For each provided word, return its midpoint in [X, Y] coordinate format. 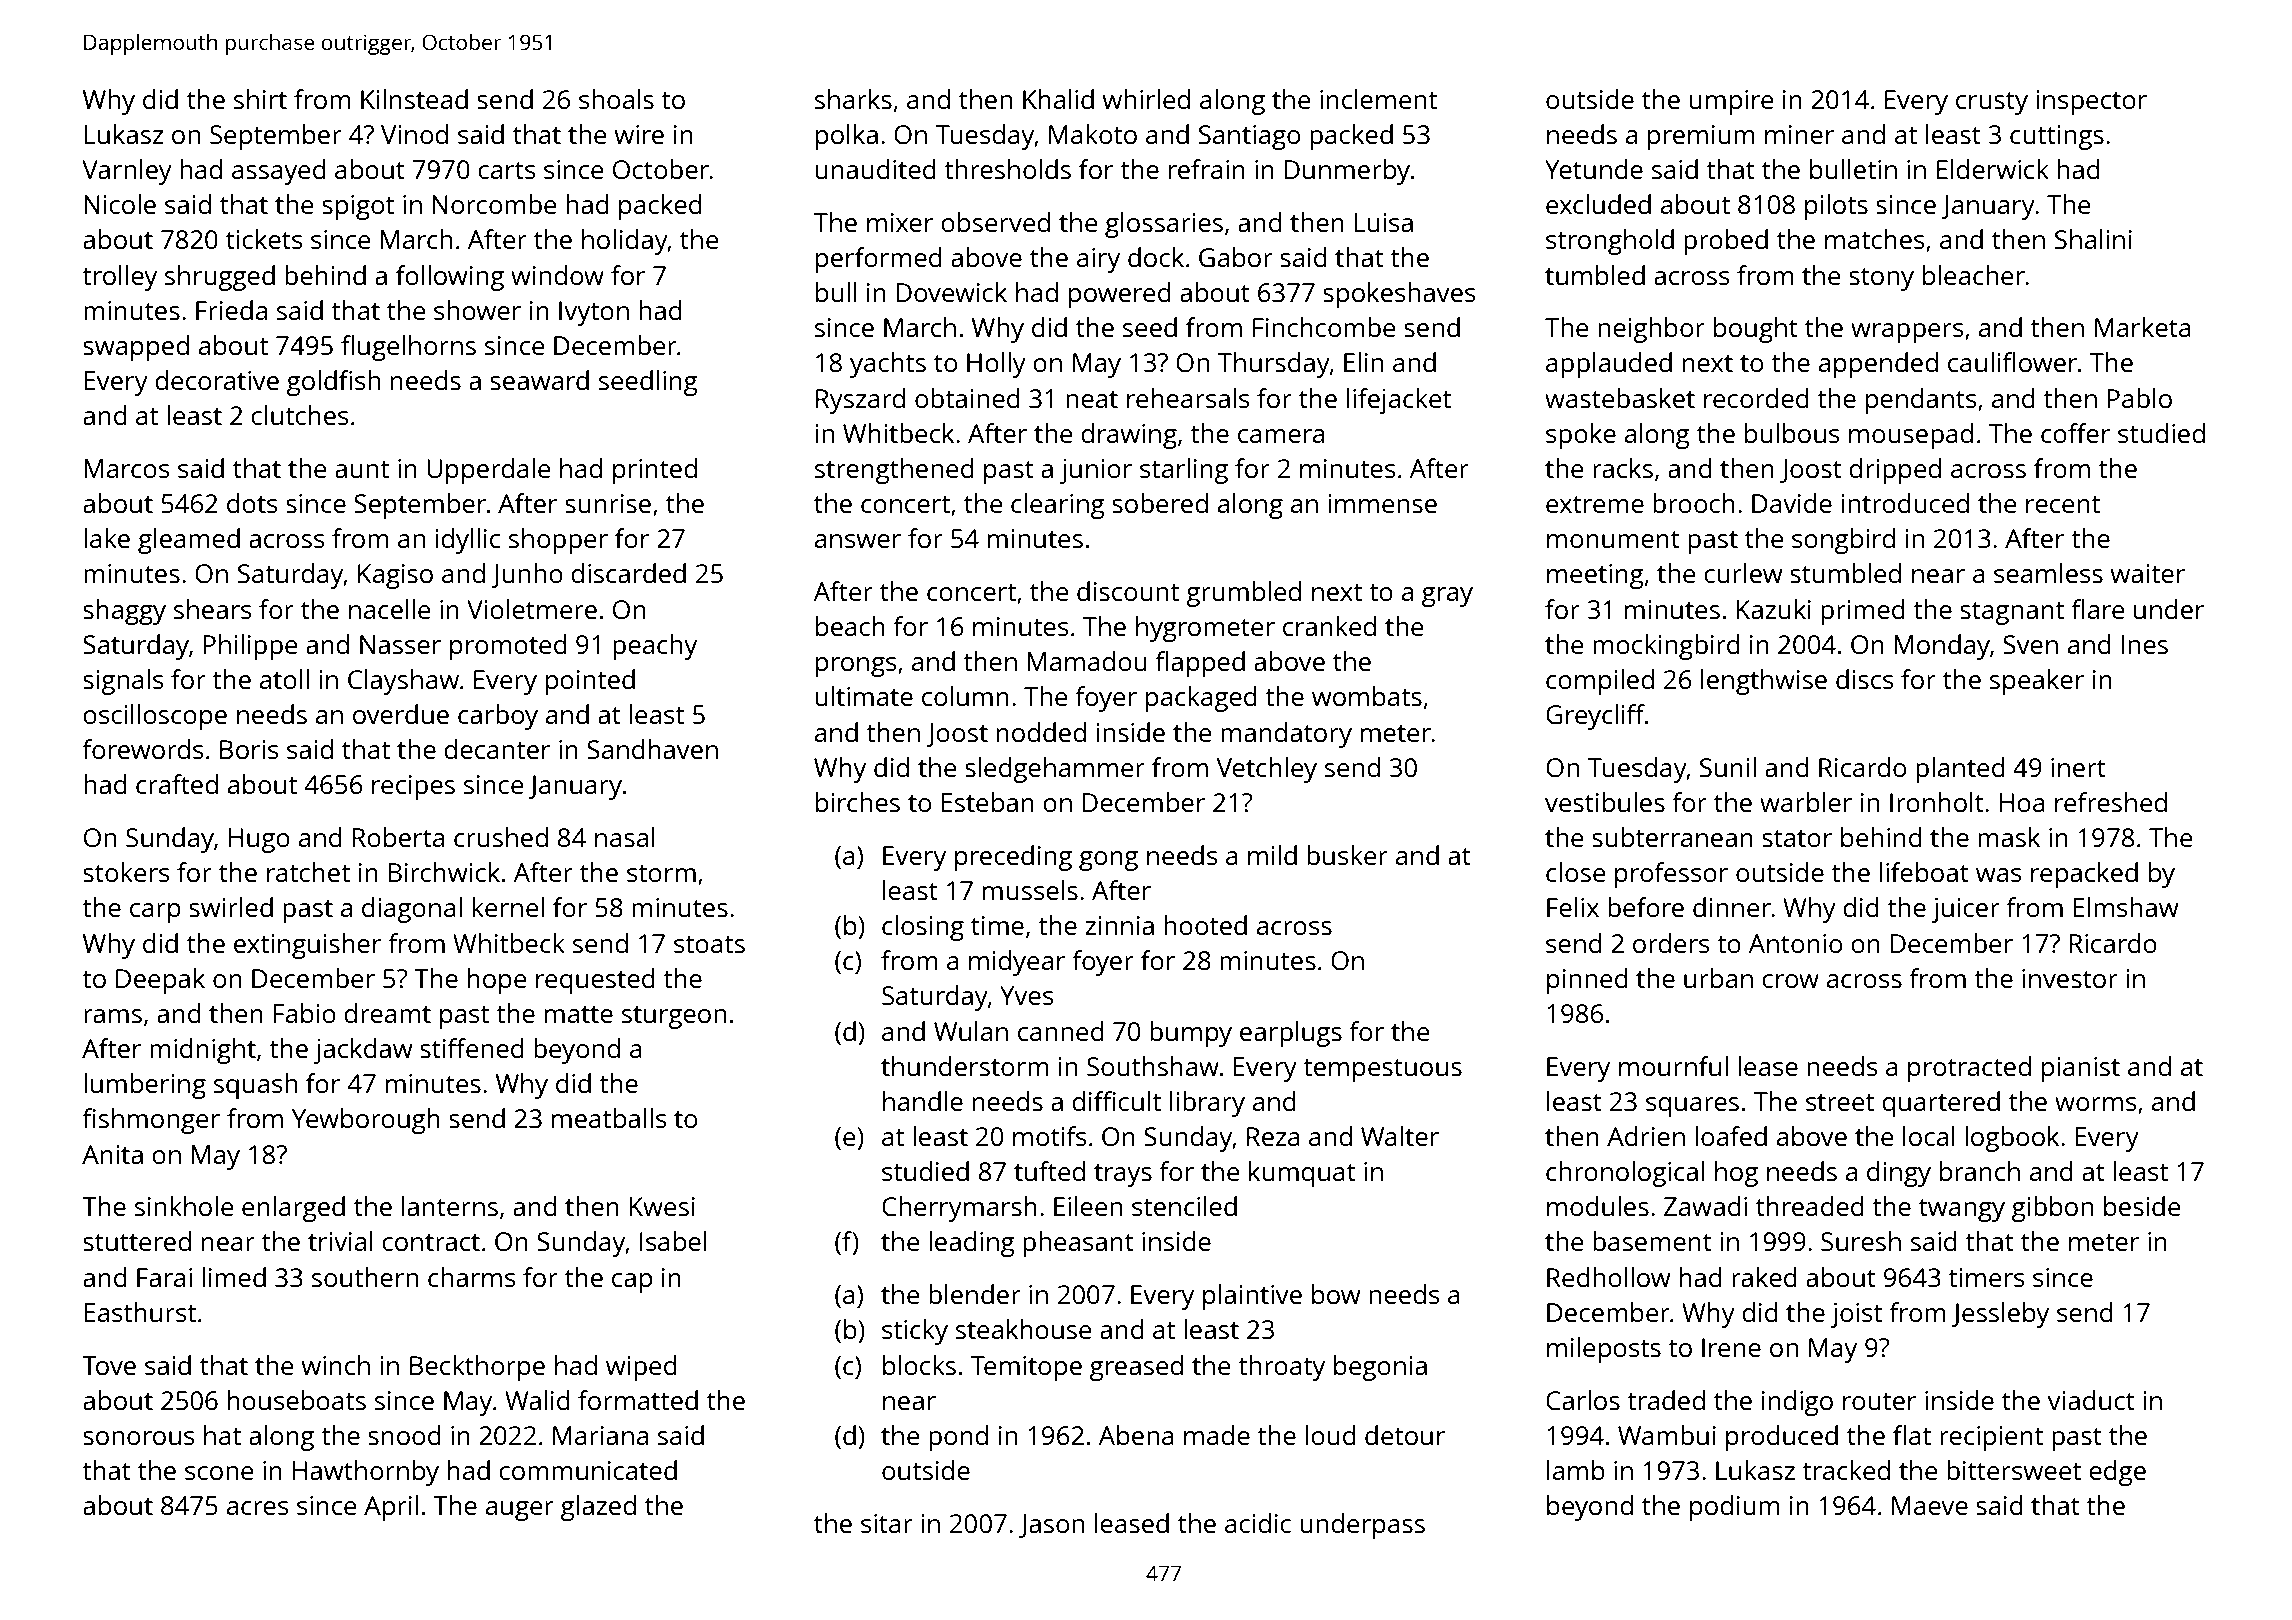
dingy [1899, 1174]
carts [506, 170]
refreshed [2111, 802]
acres [257, 1508]
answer [858, 541]
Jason [1051, 1526]
